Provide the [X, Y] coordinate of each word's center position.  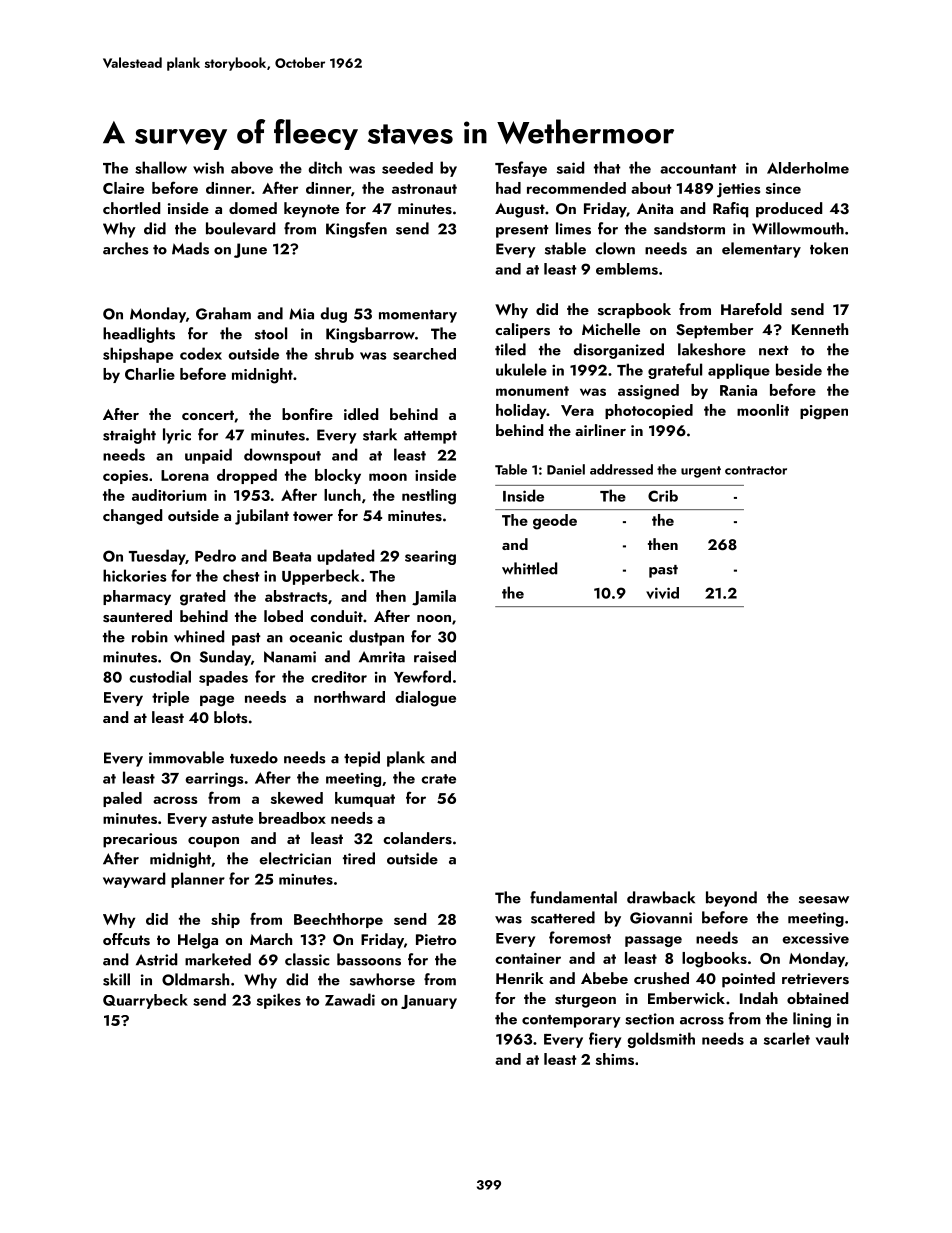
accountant [698, 169]
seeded [407, 168]
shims [615, 1059]
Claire [123, 188]
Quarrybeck [145, 1001]
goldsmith [661, 1040]
